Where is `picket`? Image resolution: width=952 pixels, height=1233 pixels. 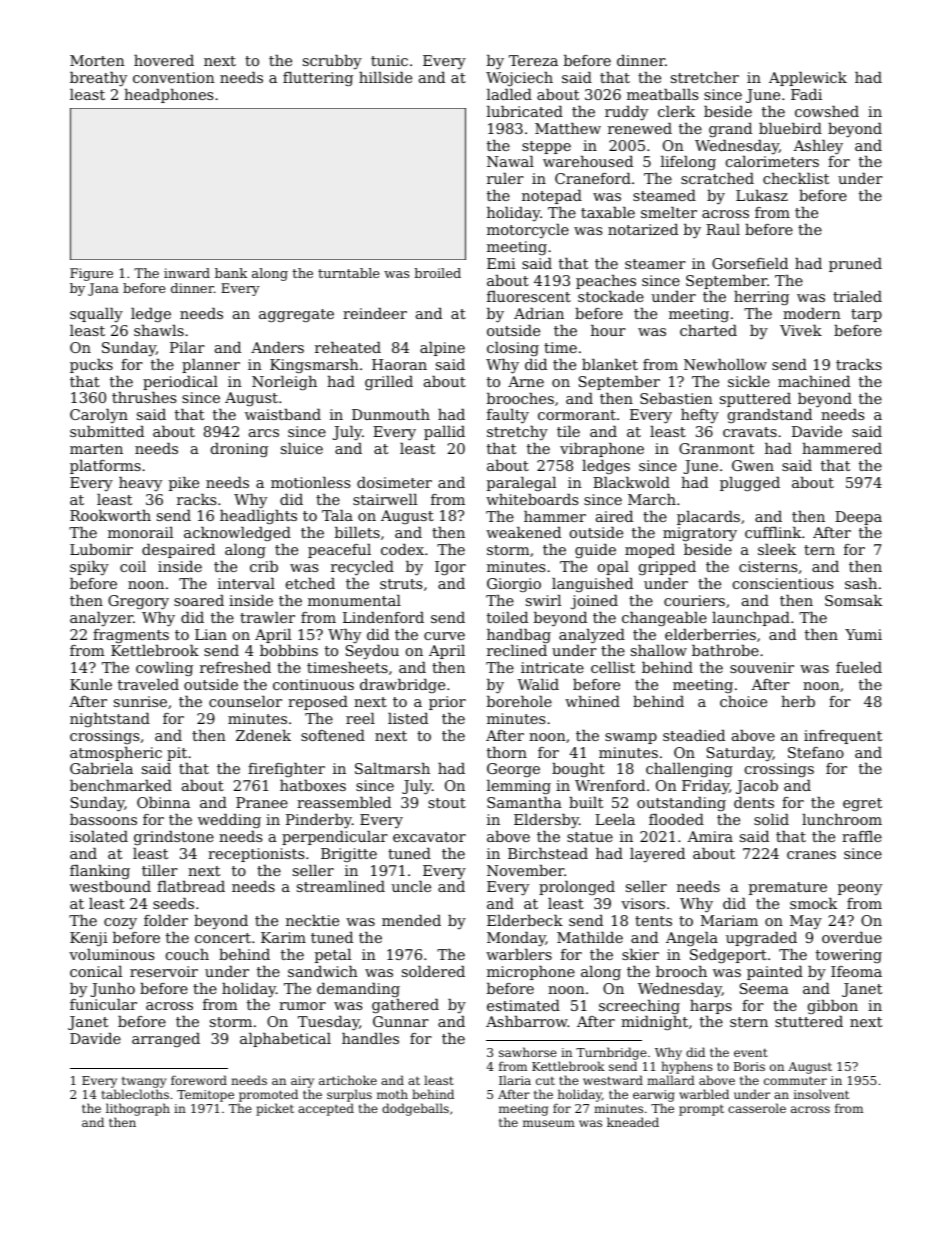
picket is located at coordinates (275, 1109).
